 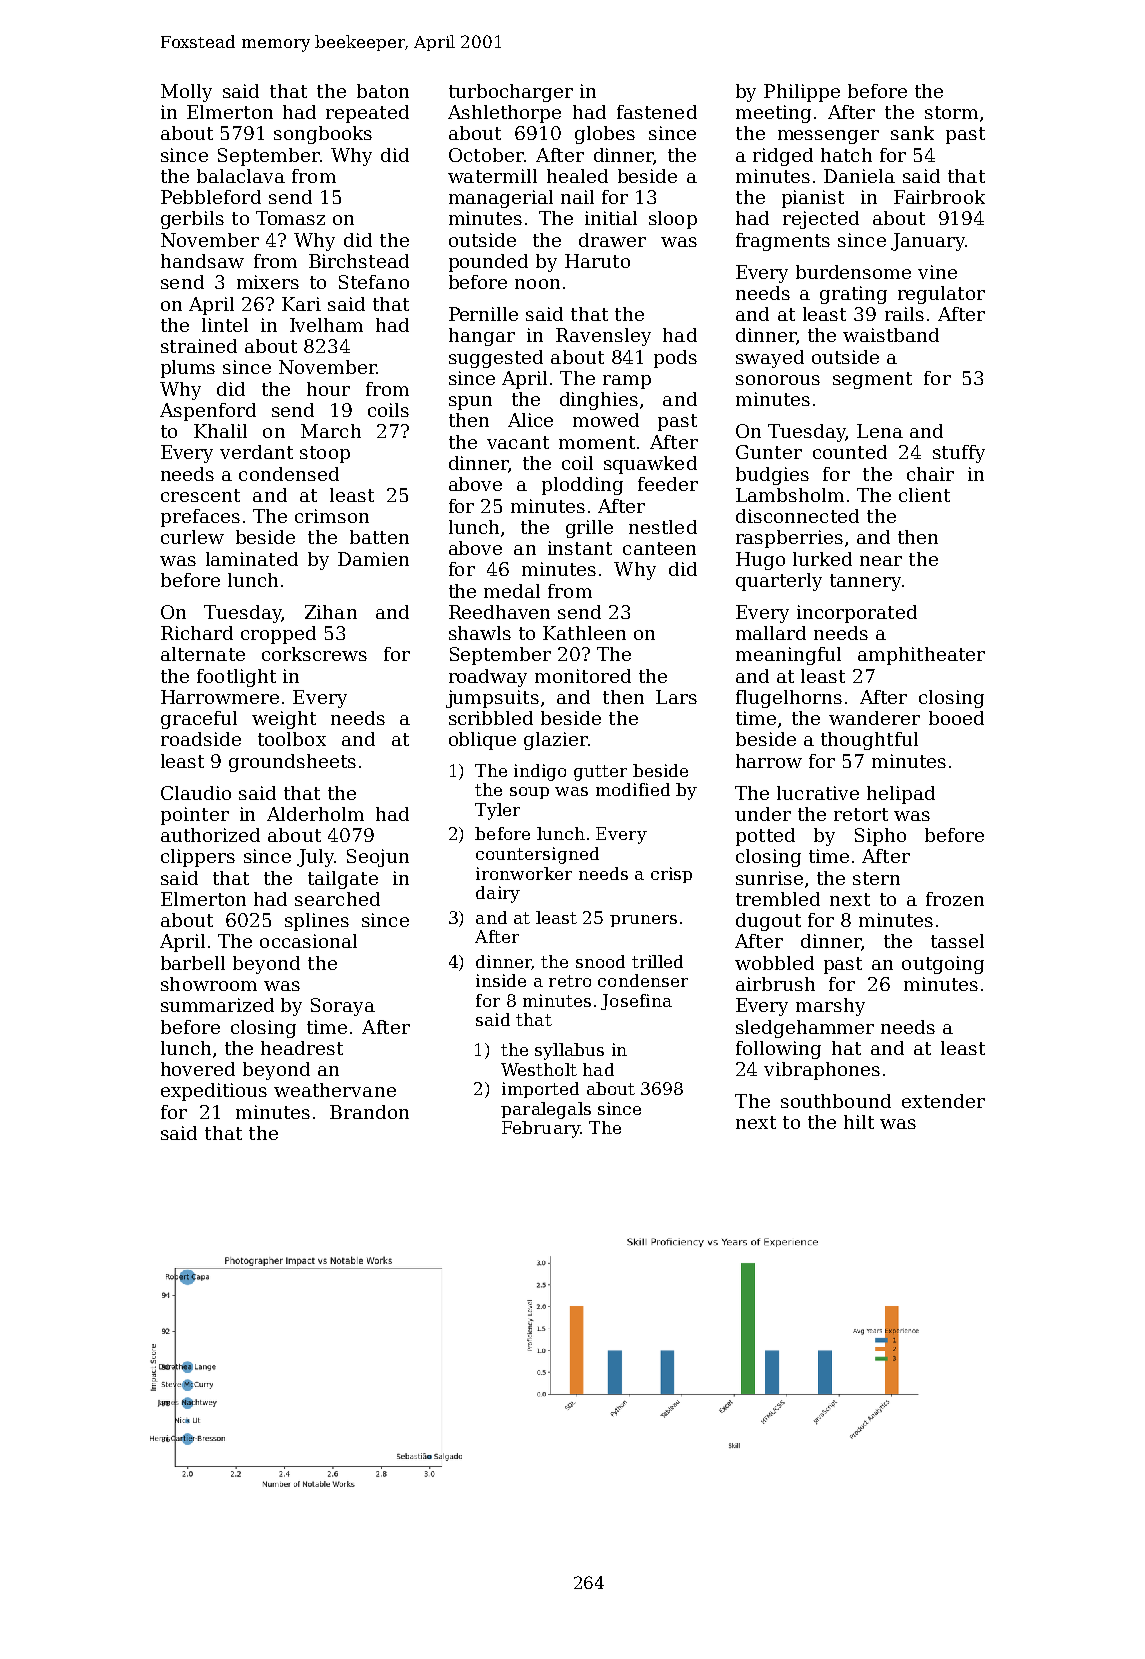 What do you see at coordinates (657, 112) in the page?
I see `fastened` at bounding box center [657, 112].
